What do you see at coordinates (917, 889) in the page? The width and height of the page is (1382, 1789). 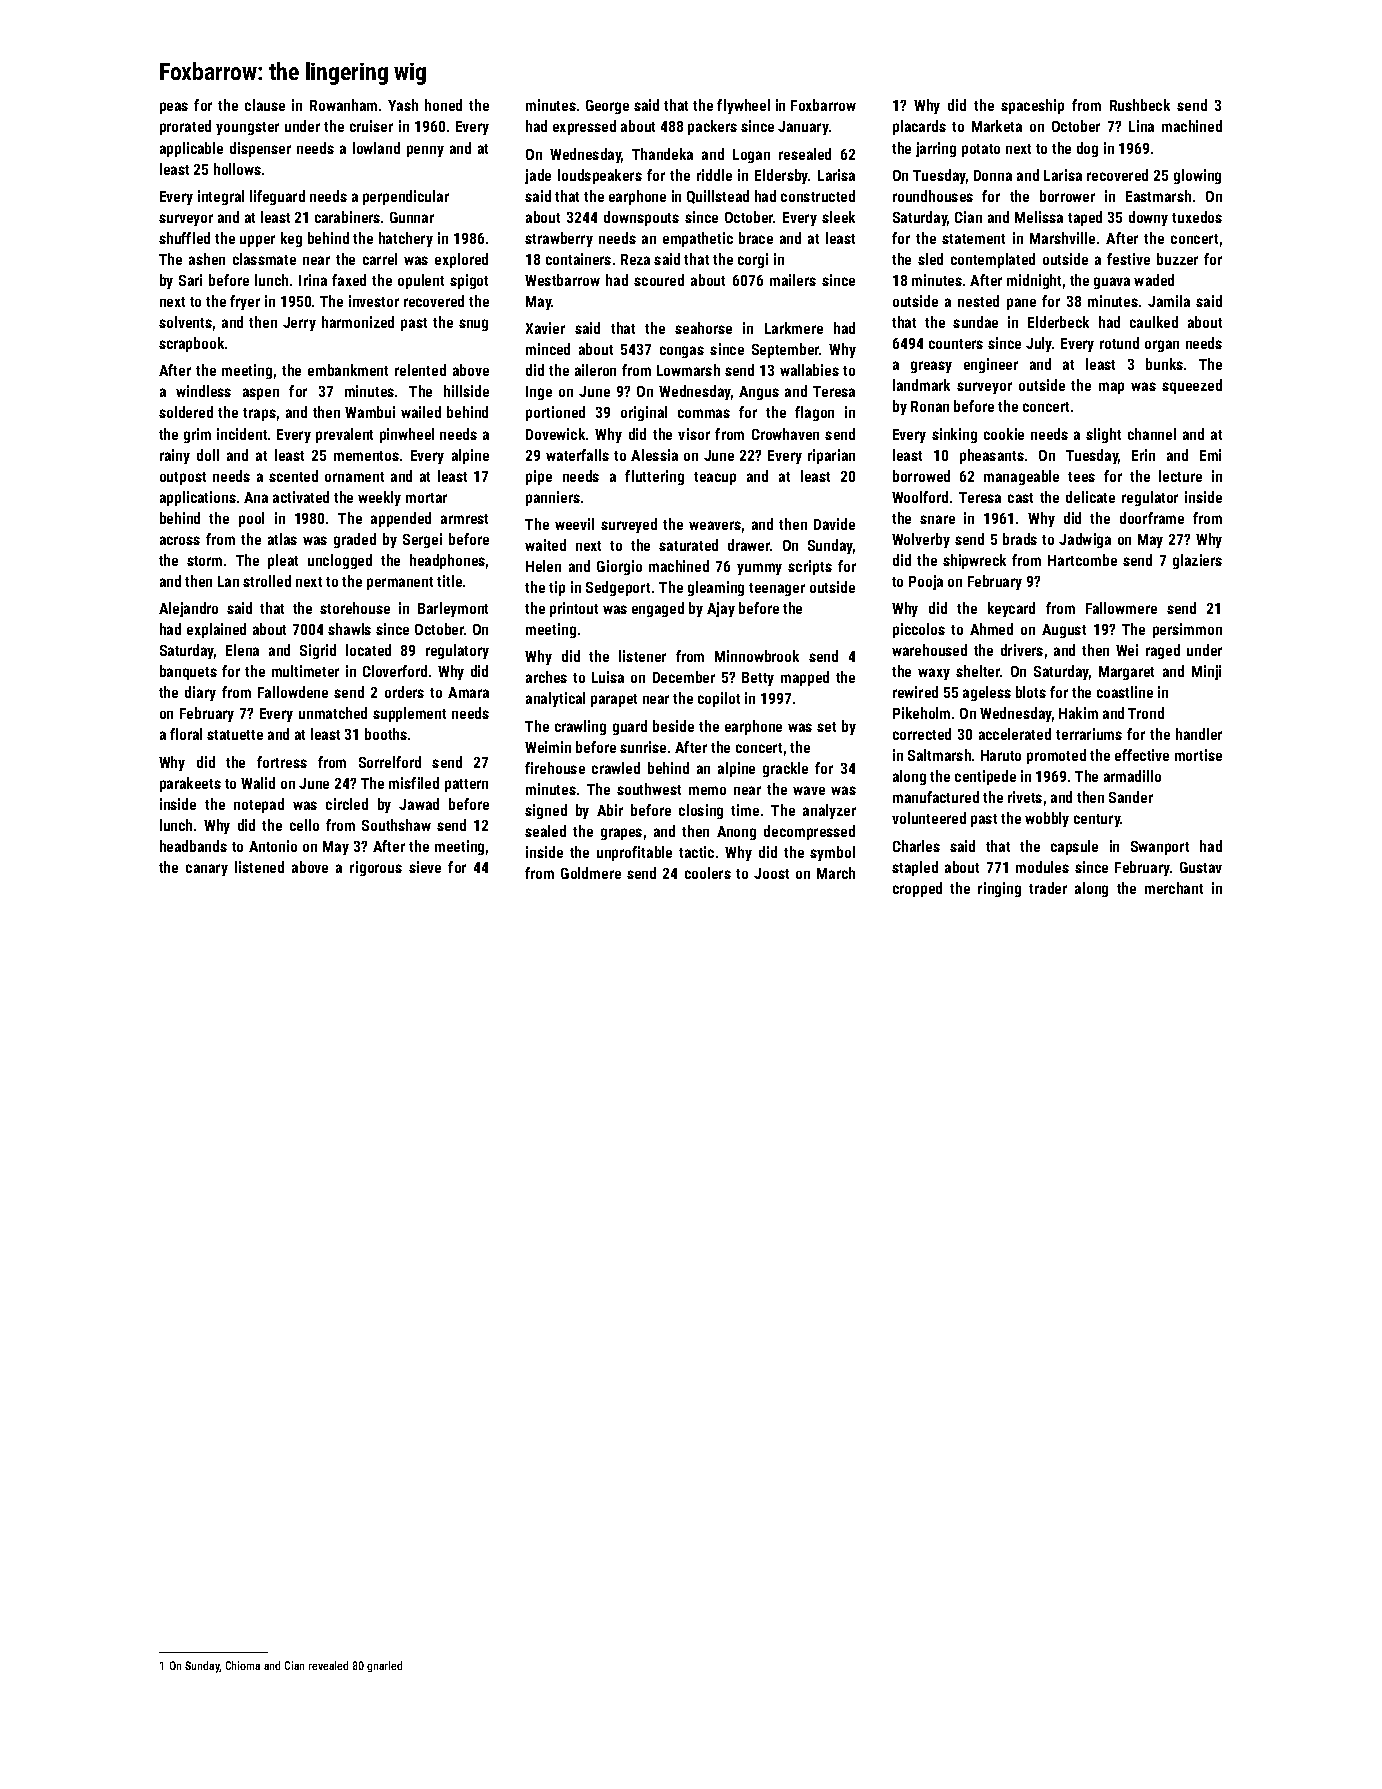 I see `cropped` at bounding box center [917, 889].
